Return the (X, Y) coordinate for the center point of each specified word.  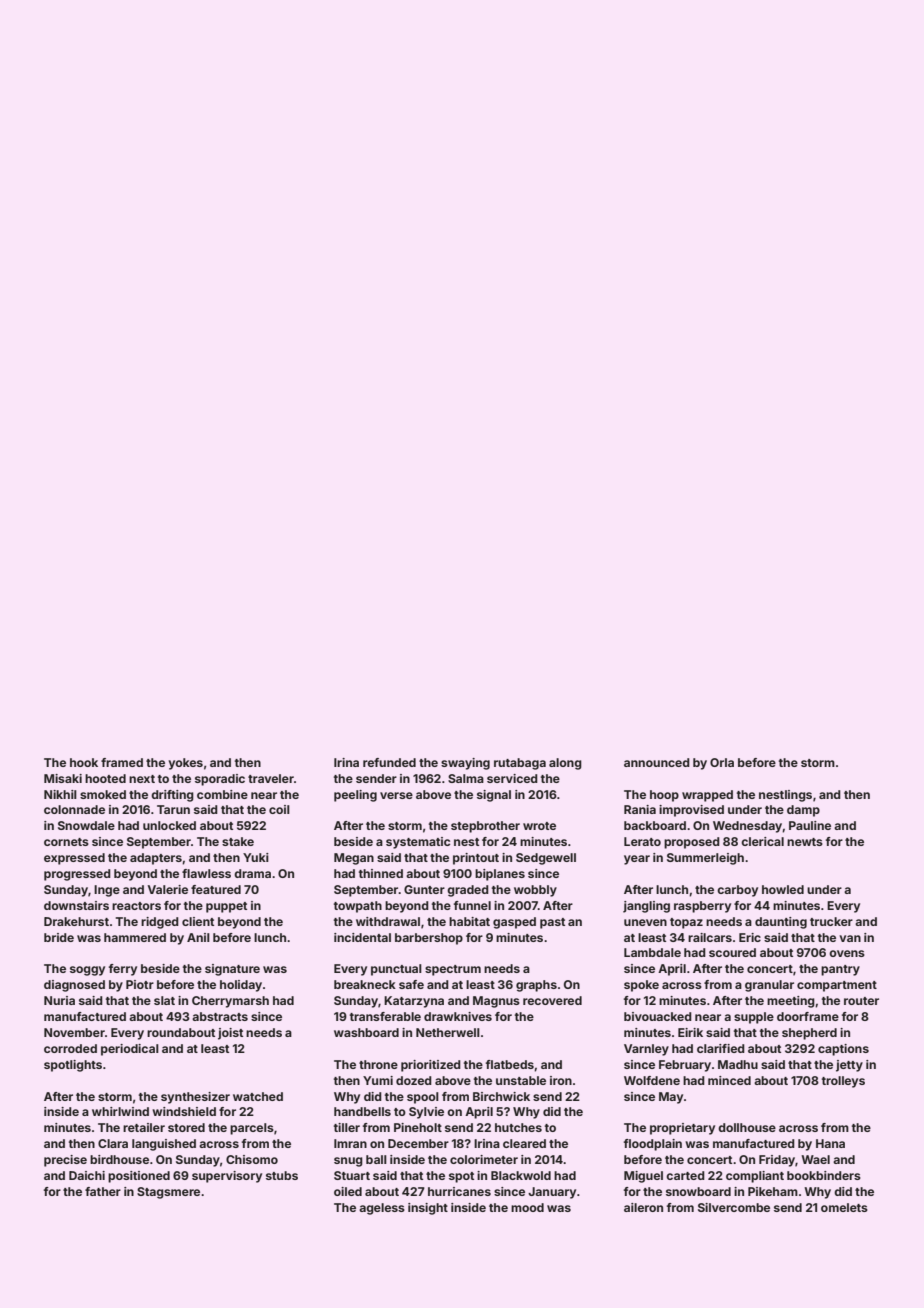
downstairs (76, 905)
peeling (355, 796)
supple (754, 1018)
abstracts (220, 1016)
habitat (469, 921)
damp (803, 811)
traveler (271, 778)
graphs (536, 986)
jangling (646, 907)
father (103, 1191)
